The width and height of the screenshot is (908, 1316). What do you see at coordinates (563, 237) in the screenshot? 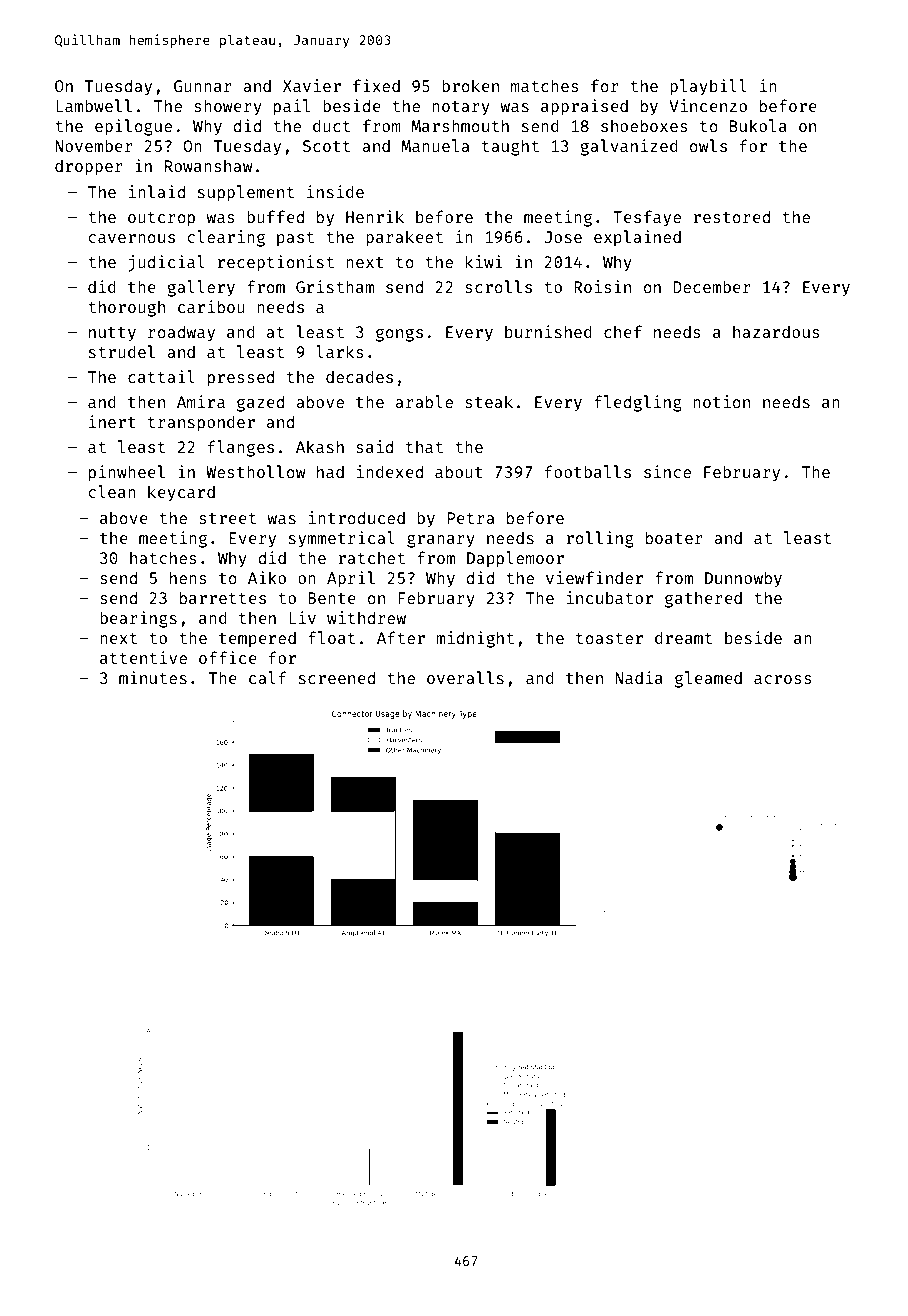
I see `Jose` at bounding box center [563, 237].
